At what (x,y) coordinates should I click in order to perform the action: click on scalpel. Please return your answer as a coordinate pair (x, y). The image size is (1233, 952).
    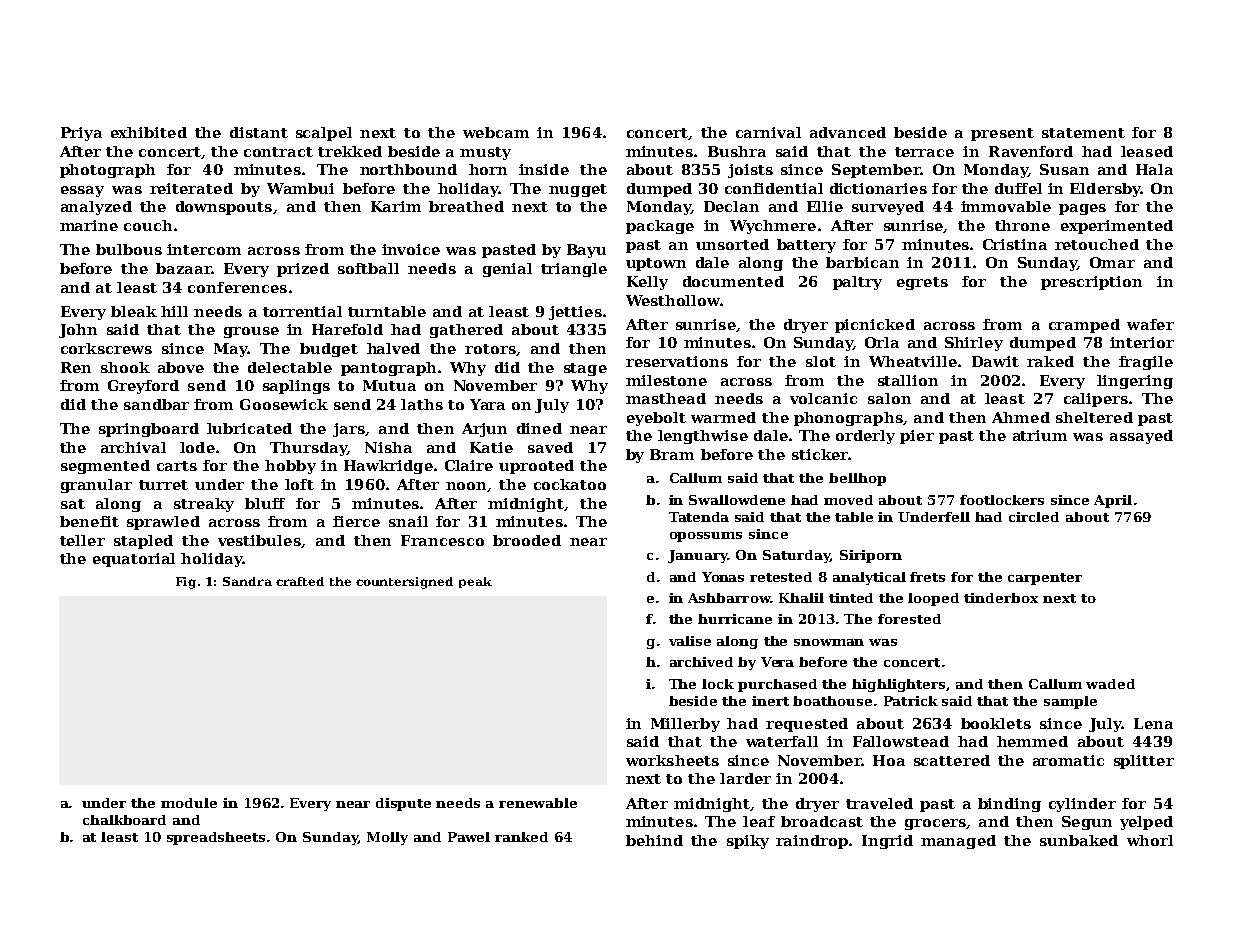
    Looking at the image, I should click on (324, 134).
